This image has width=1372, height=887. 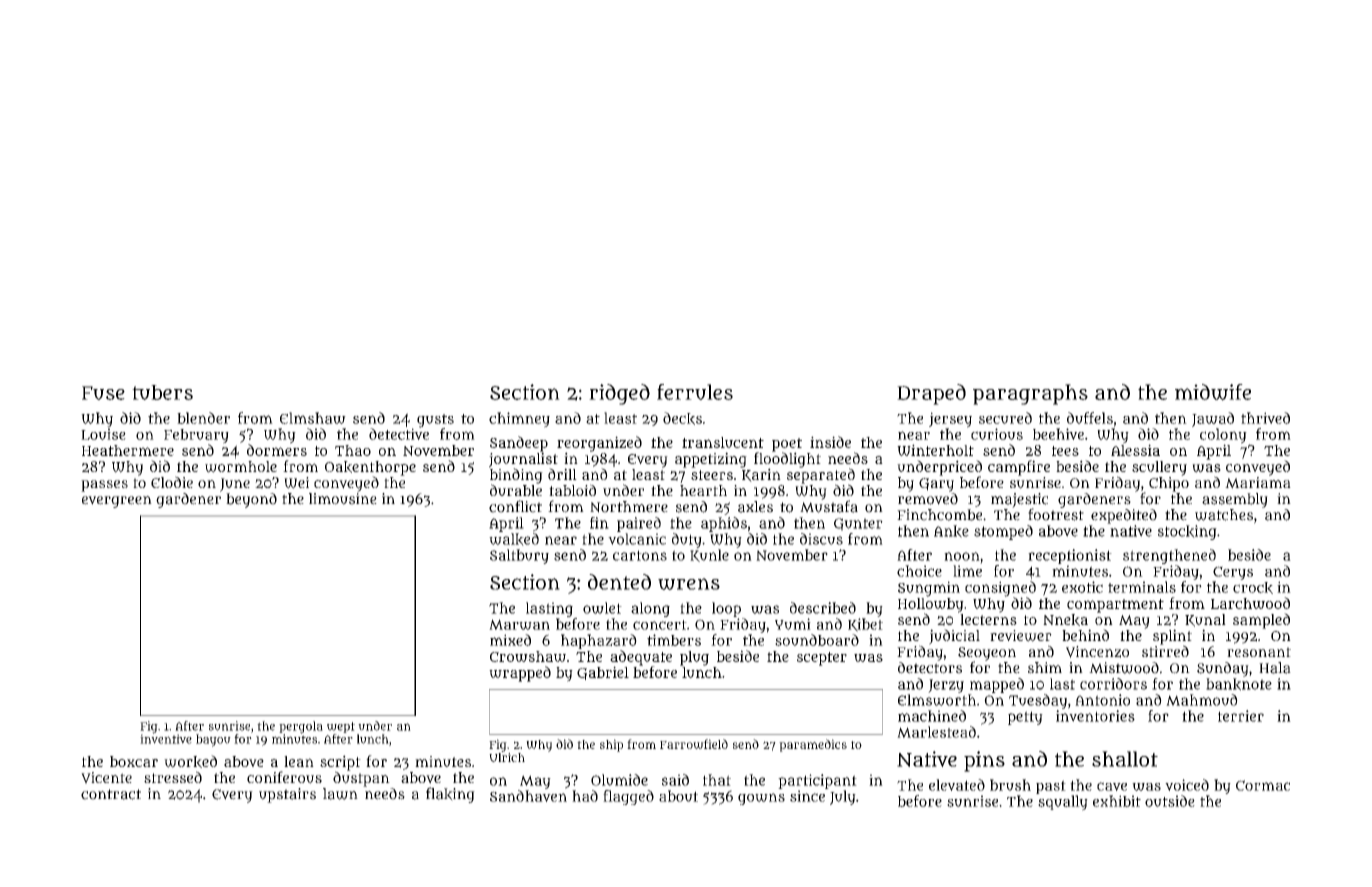 What do you see at coordinates (619, 394) in the image?
I see `ridged` at bounding box center [619, 394].
